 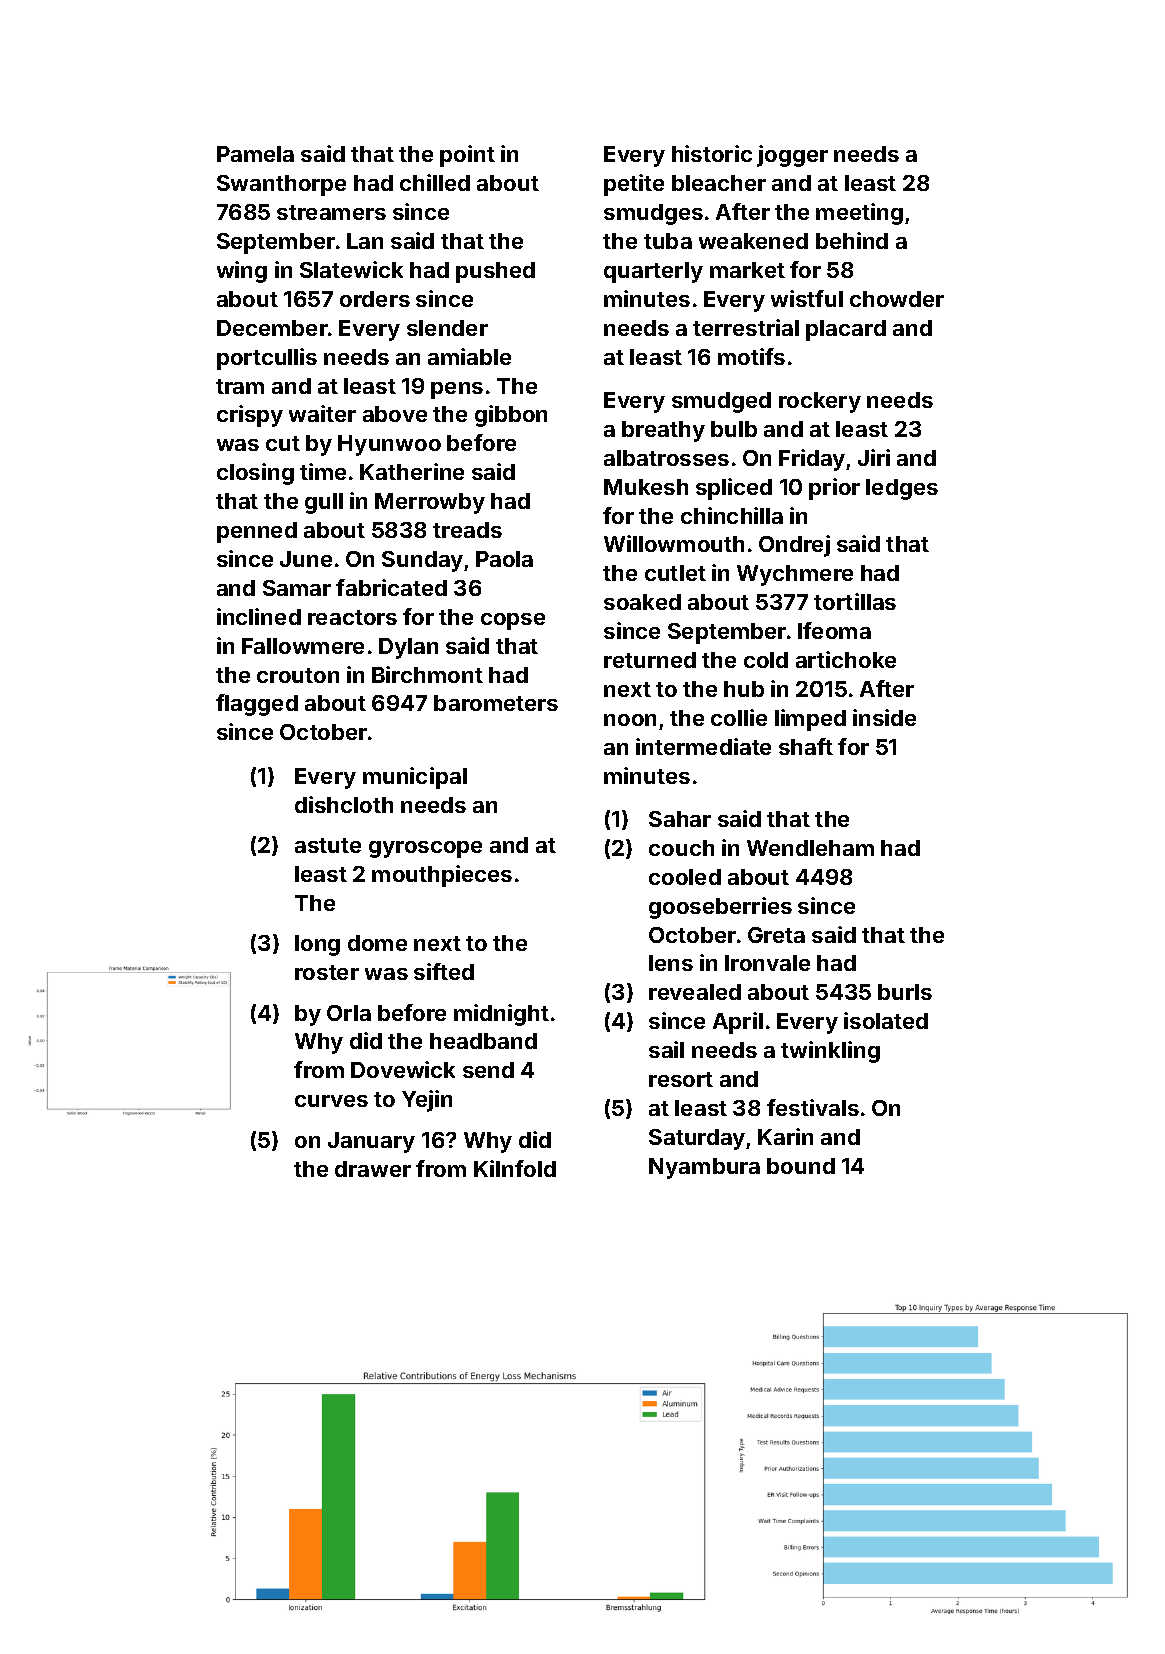 I want to click on chowder, so click(x=897, y=299).
